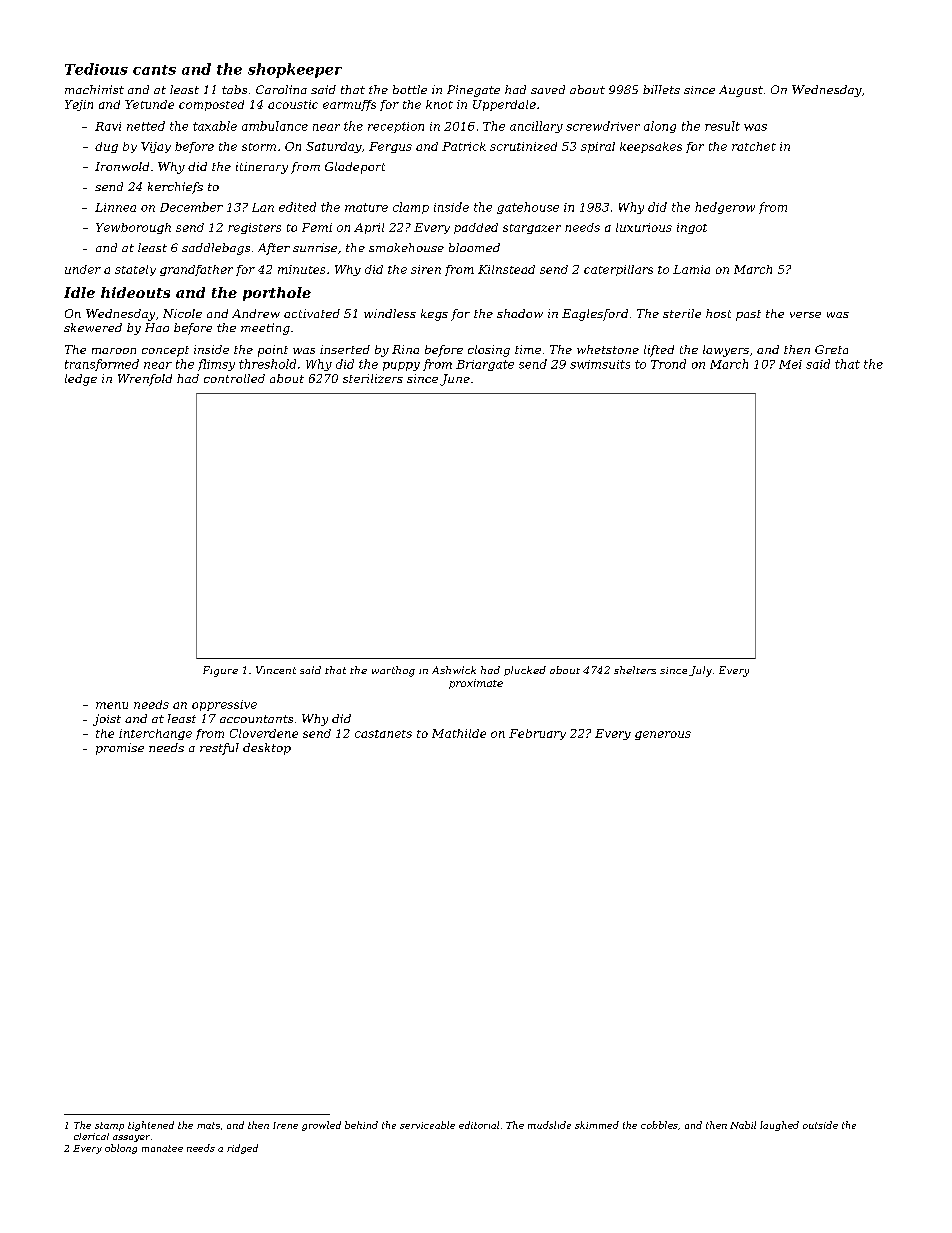  What do you see at coordinates (700, 671) in the screenshot?
I see `July` at bounding box center [700, 671].
